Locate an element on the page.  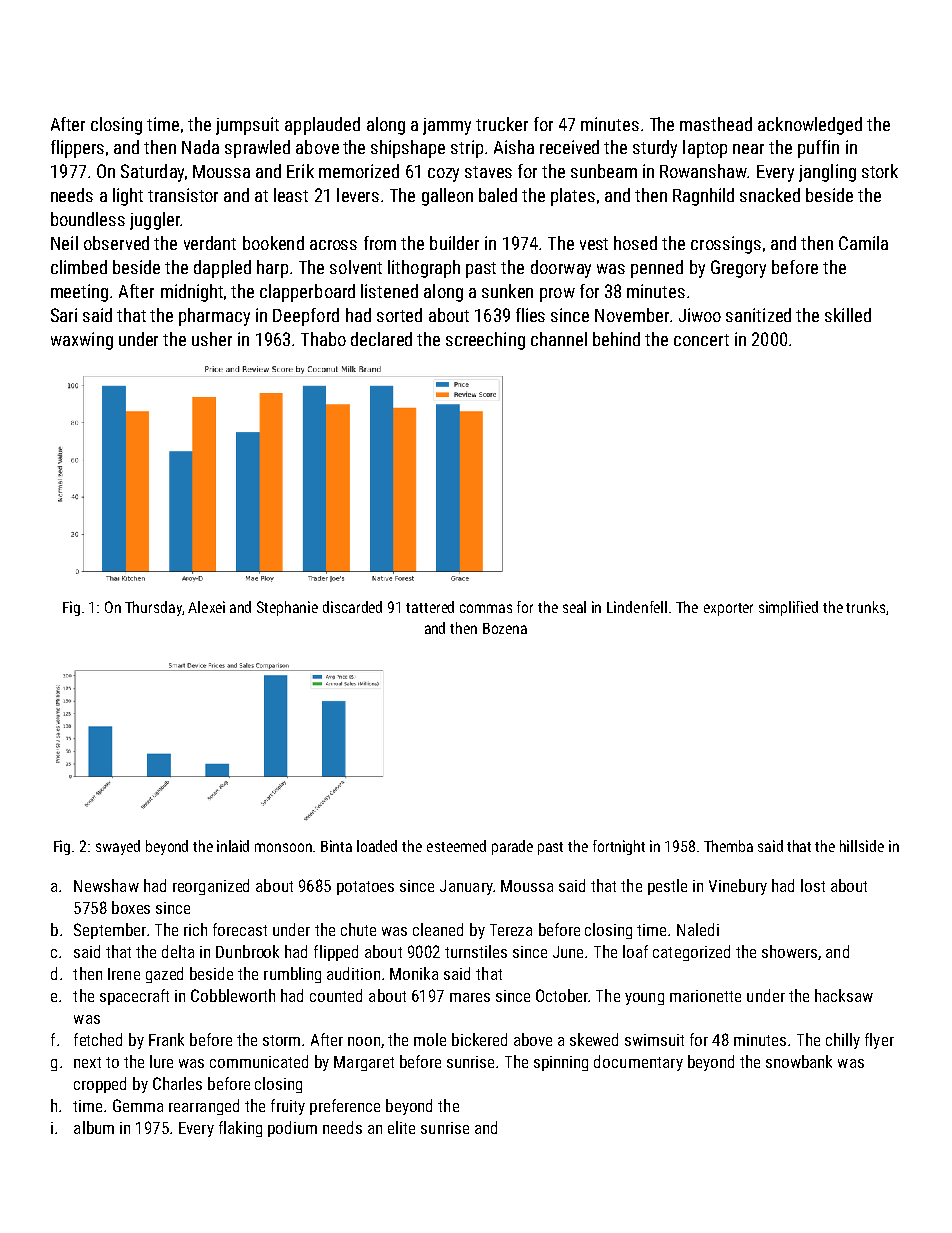
sunbeam is located at coordinates (604, 171).
